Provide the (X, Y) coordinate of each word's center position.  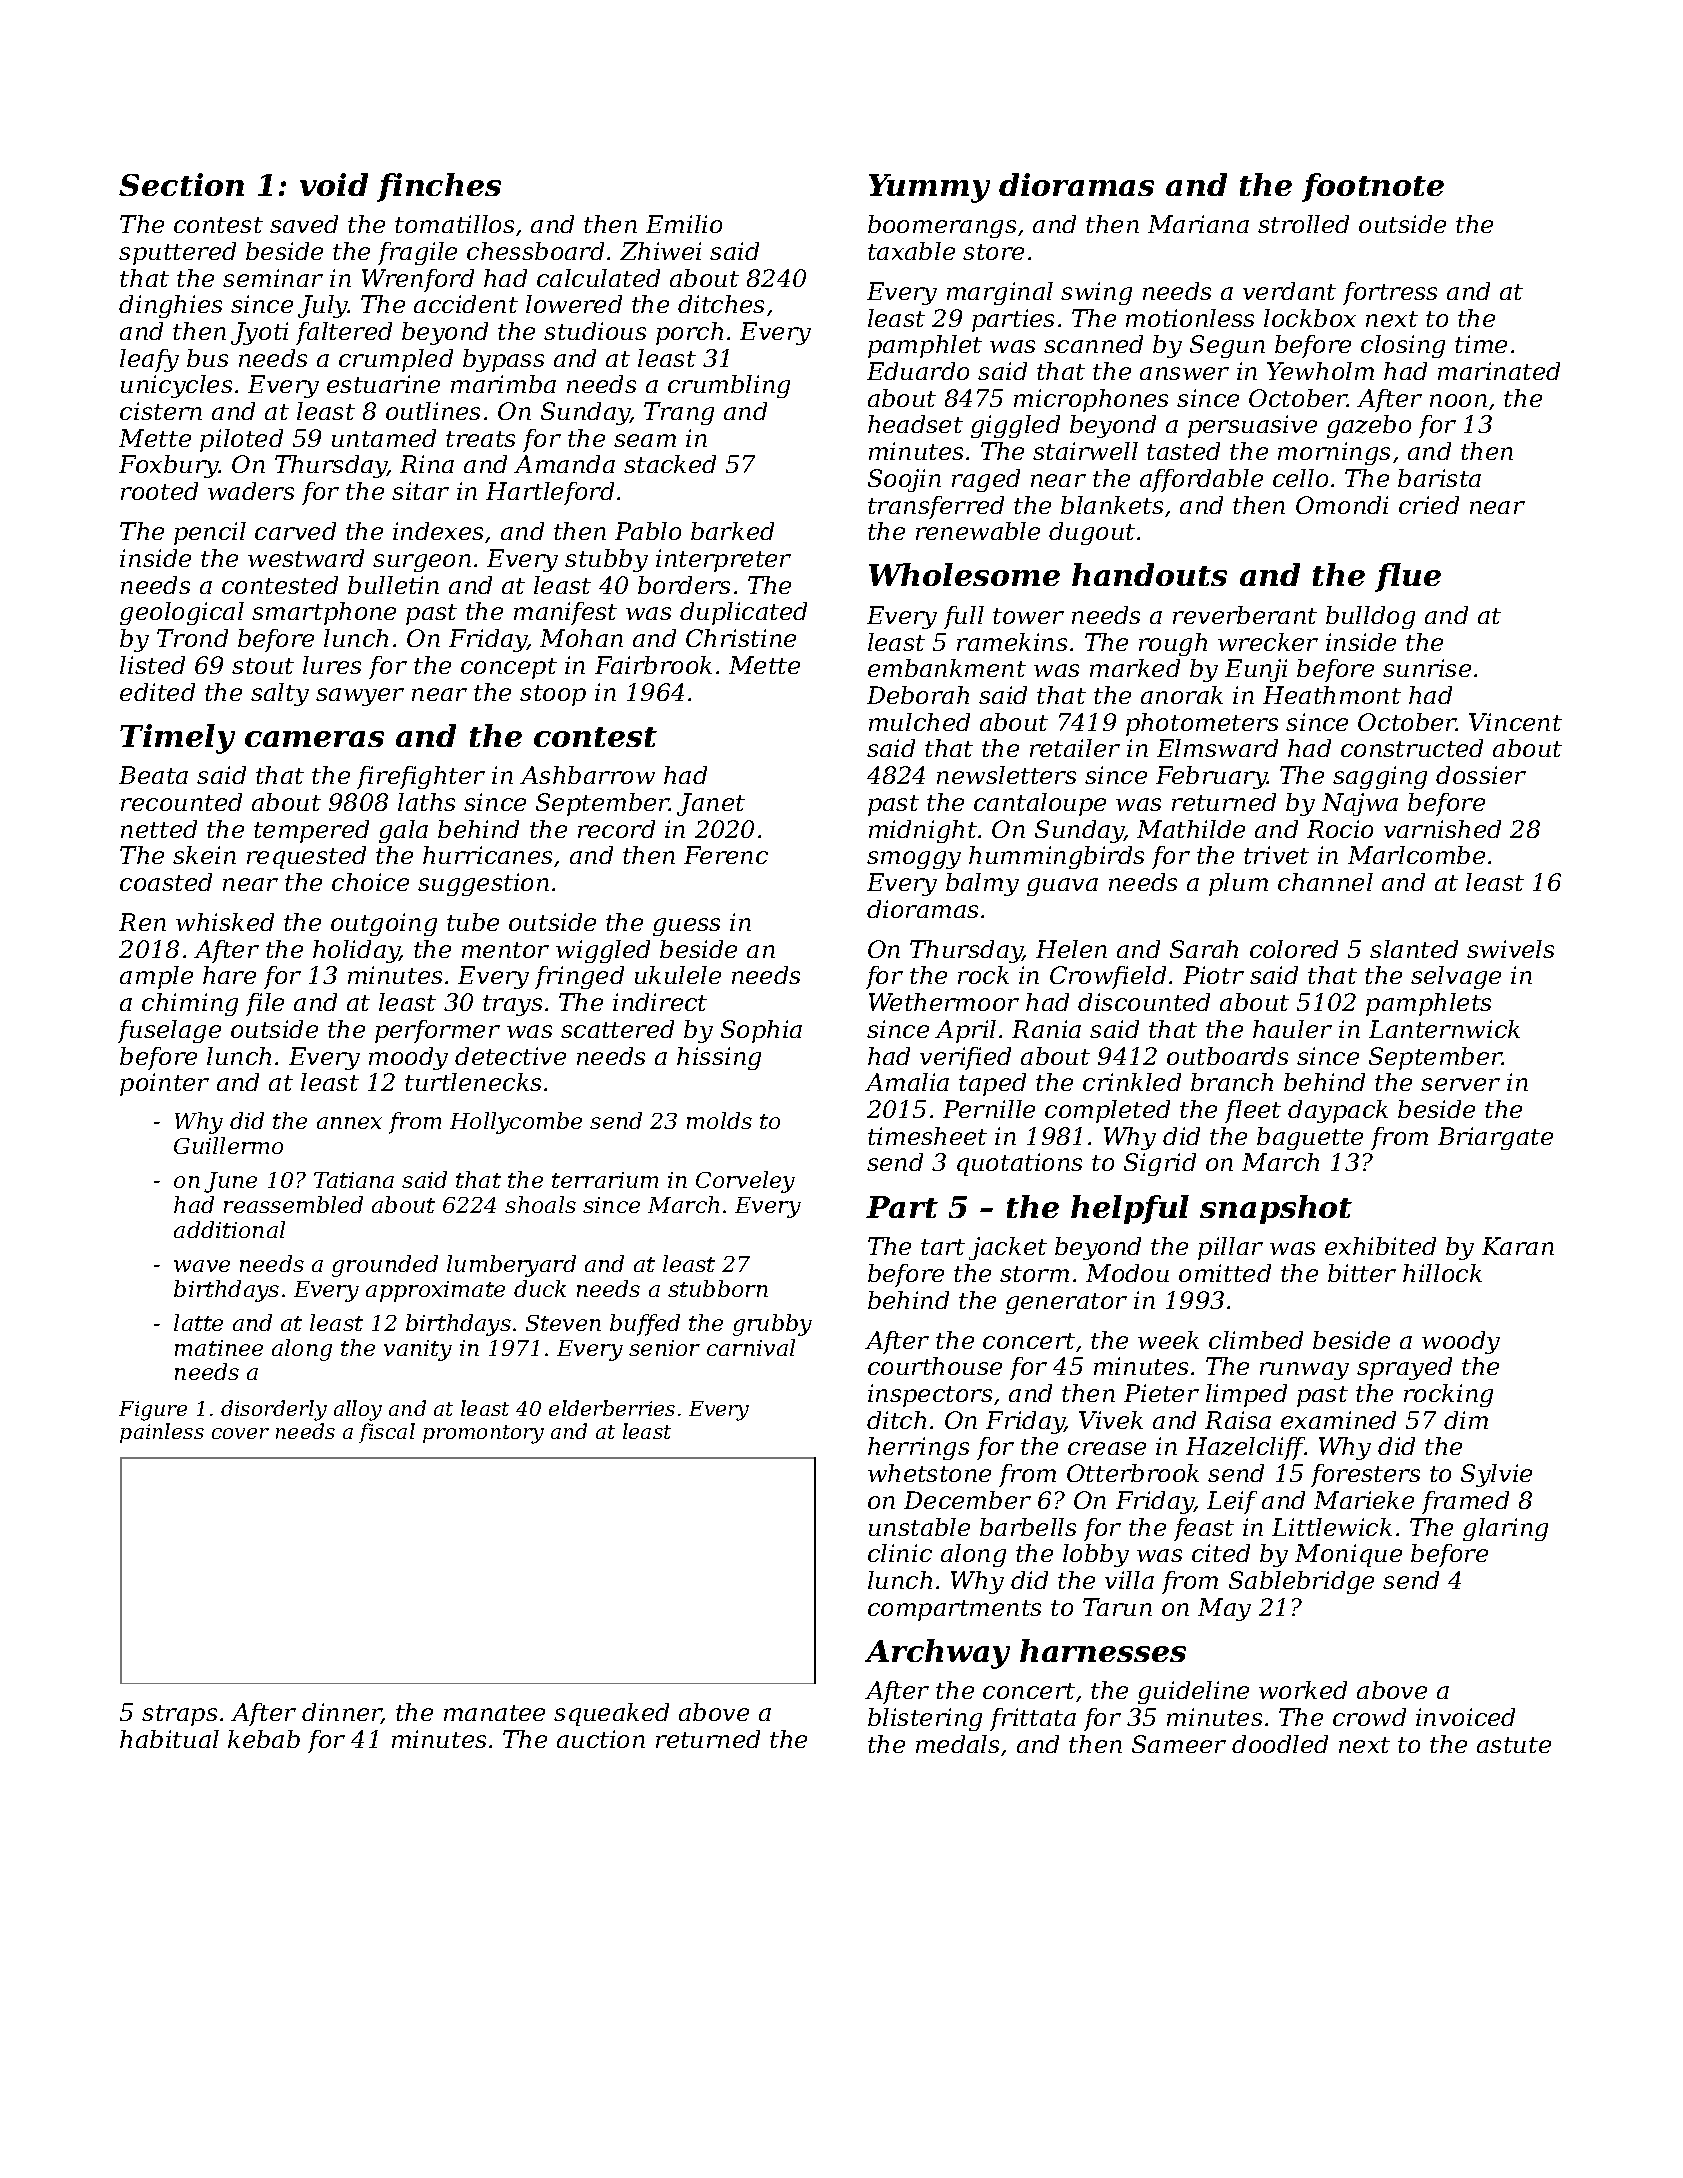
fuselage (169, 1031)
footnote (1373, 187)
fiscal (387, 1433)
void (334, 184)
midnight (923, 831)
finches (439, 187)
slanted (1414, 949)
